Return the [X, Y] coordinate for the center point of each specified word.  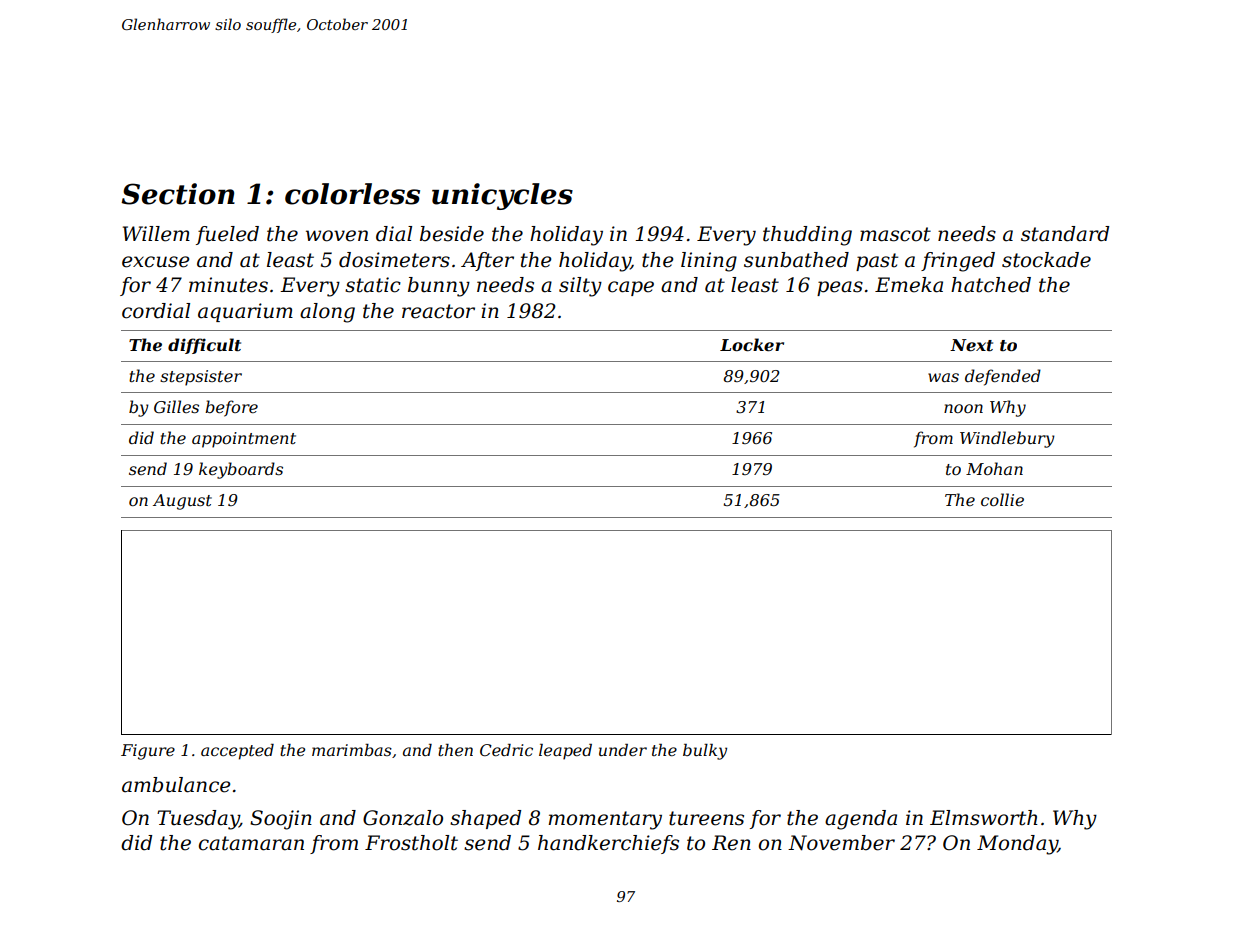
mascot [895, 234]
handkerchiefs [608, 844]
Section [178, 194]
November [841, 843]
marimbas [352, 750]
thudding [807, 236]
